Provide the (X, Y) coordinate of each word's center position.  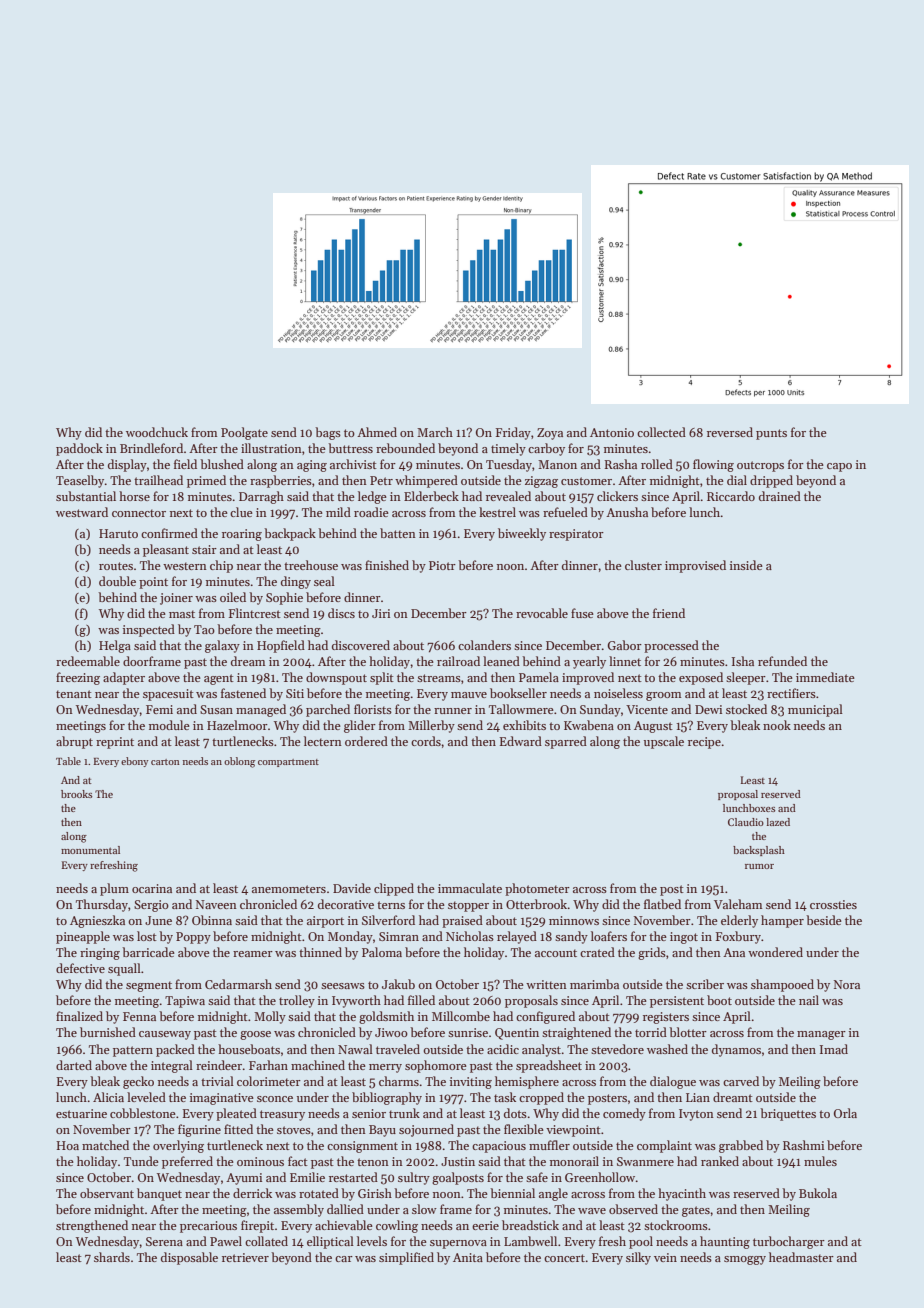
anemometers (289, 889)
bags (328, 433)
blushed (222, 464)
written (546, 984)
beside (824, 920)
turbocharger (789, 1242)
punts (771, 434)
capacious (499, 1147)
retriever (245, 1257)
